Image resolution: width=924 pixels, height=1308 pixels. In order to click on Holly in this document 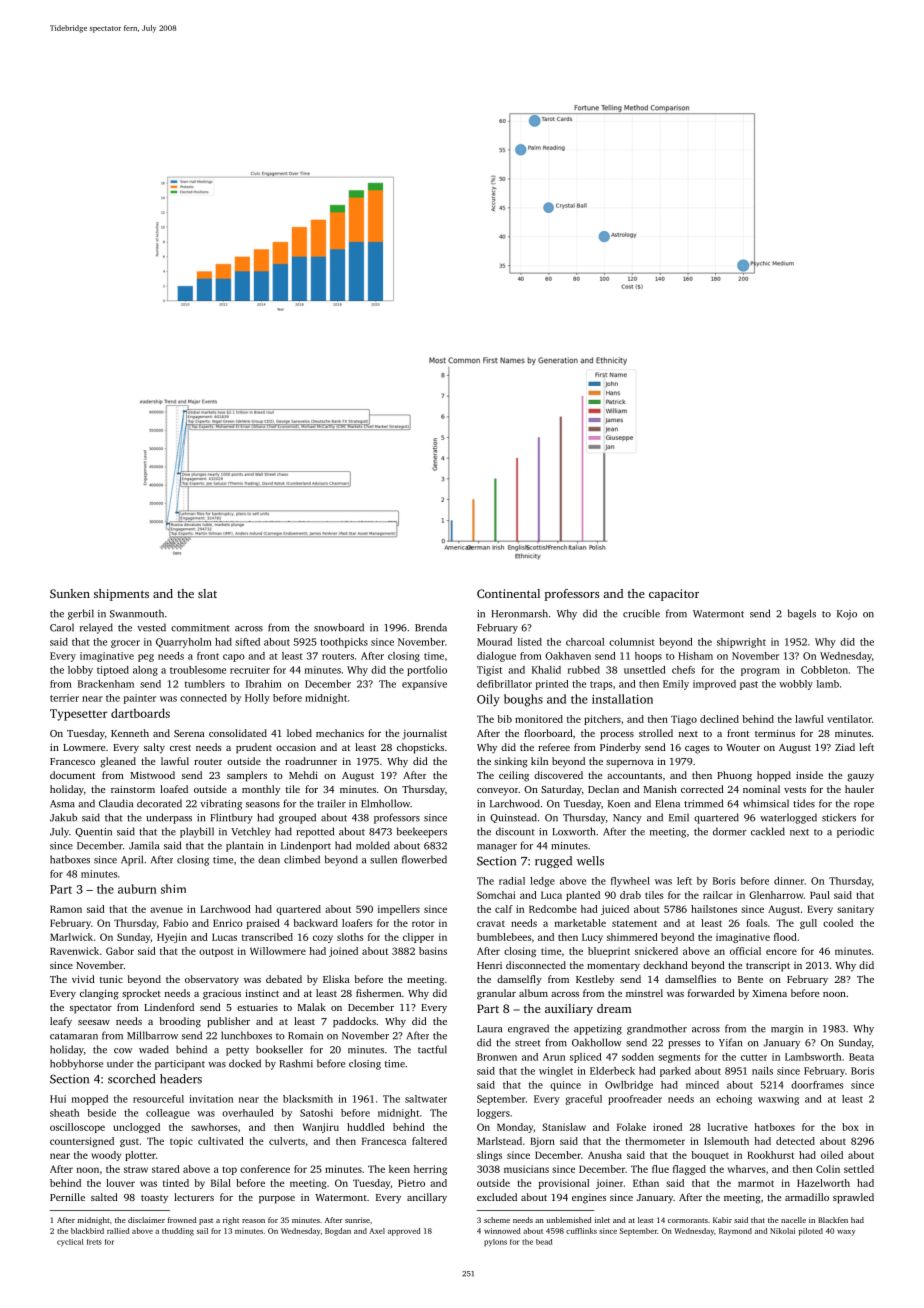, I will do `click(257, 699)`.
